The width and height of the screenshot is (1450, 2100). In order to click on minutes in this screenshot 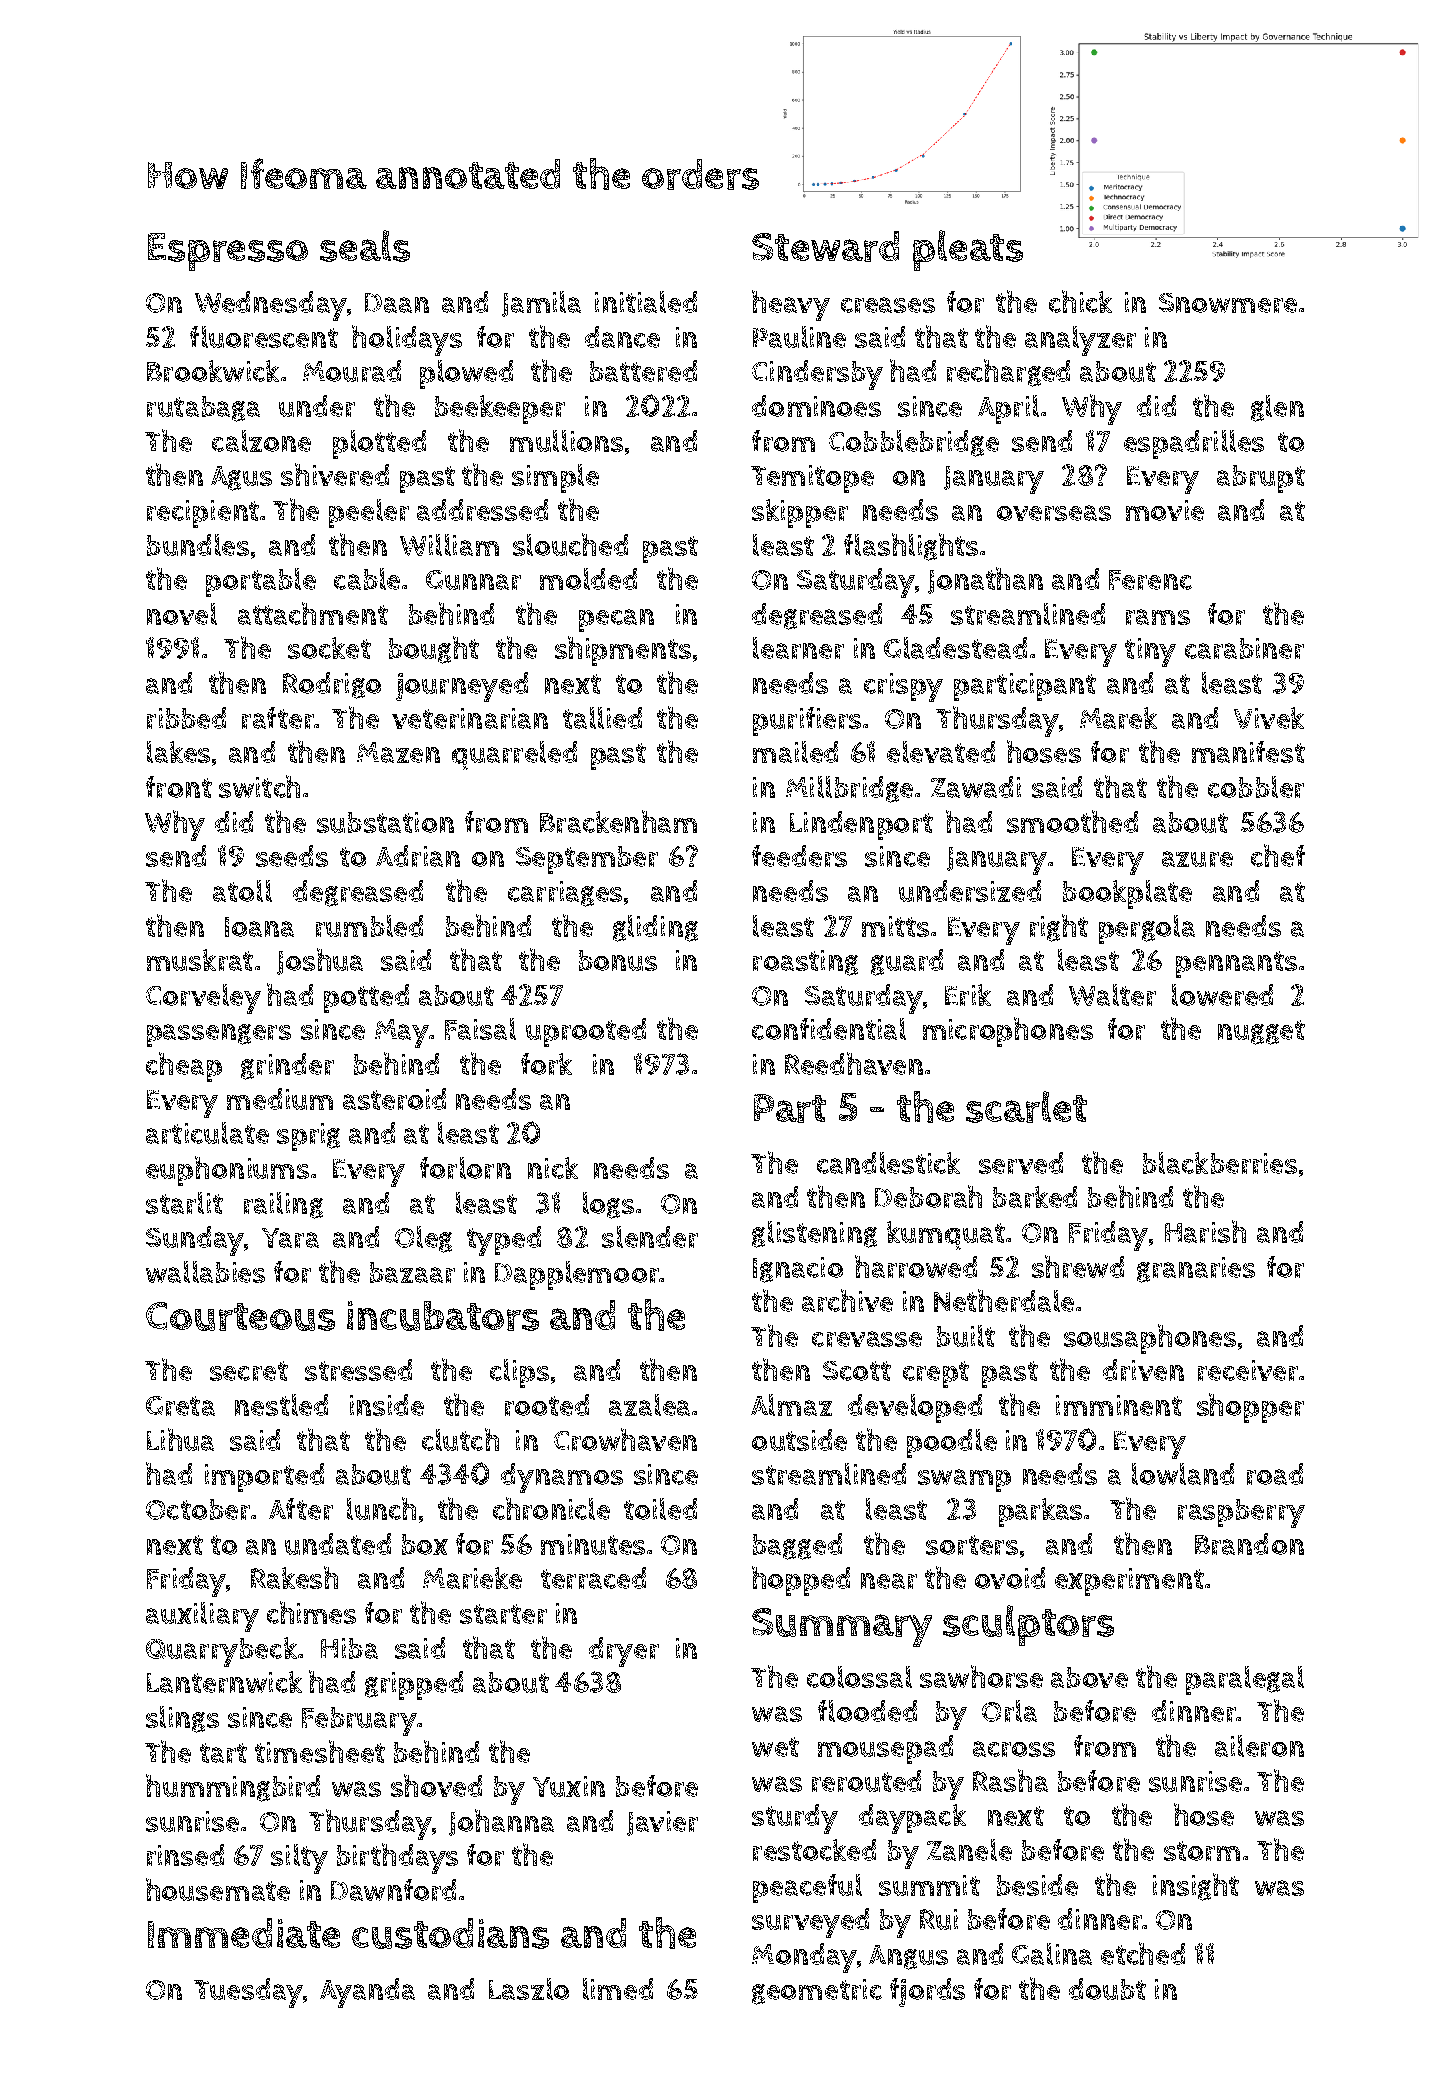, I will do `click(593, 1544)`.
